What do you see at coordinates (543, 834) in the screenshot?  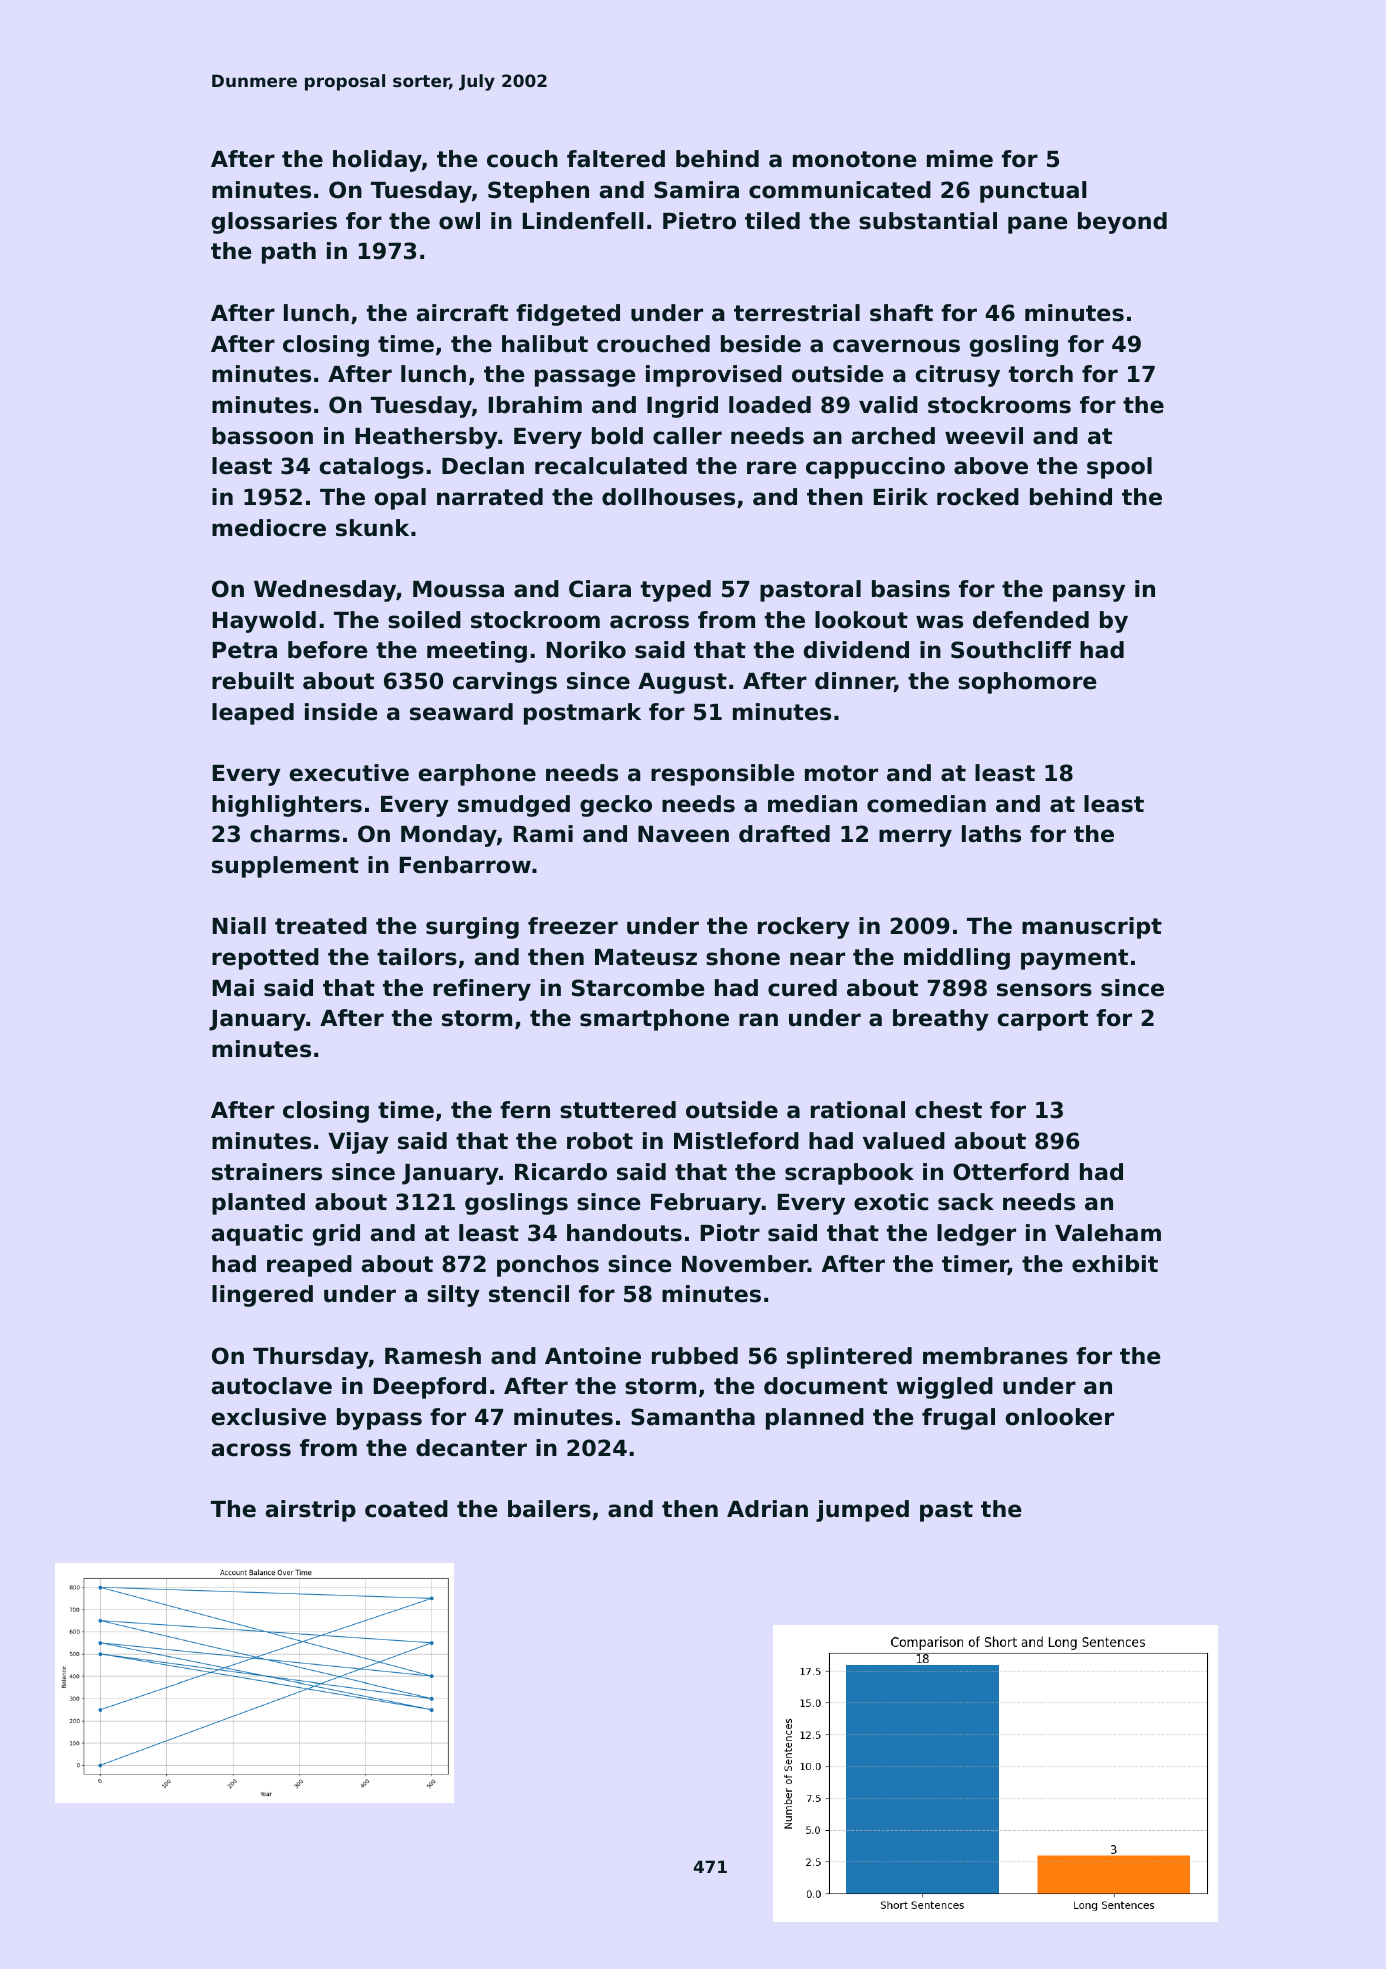 I see `Rami` at bounding box center [543, 834].
